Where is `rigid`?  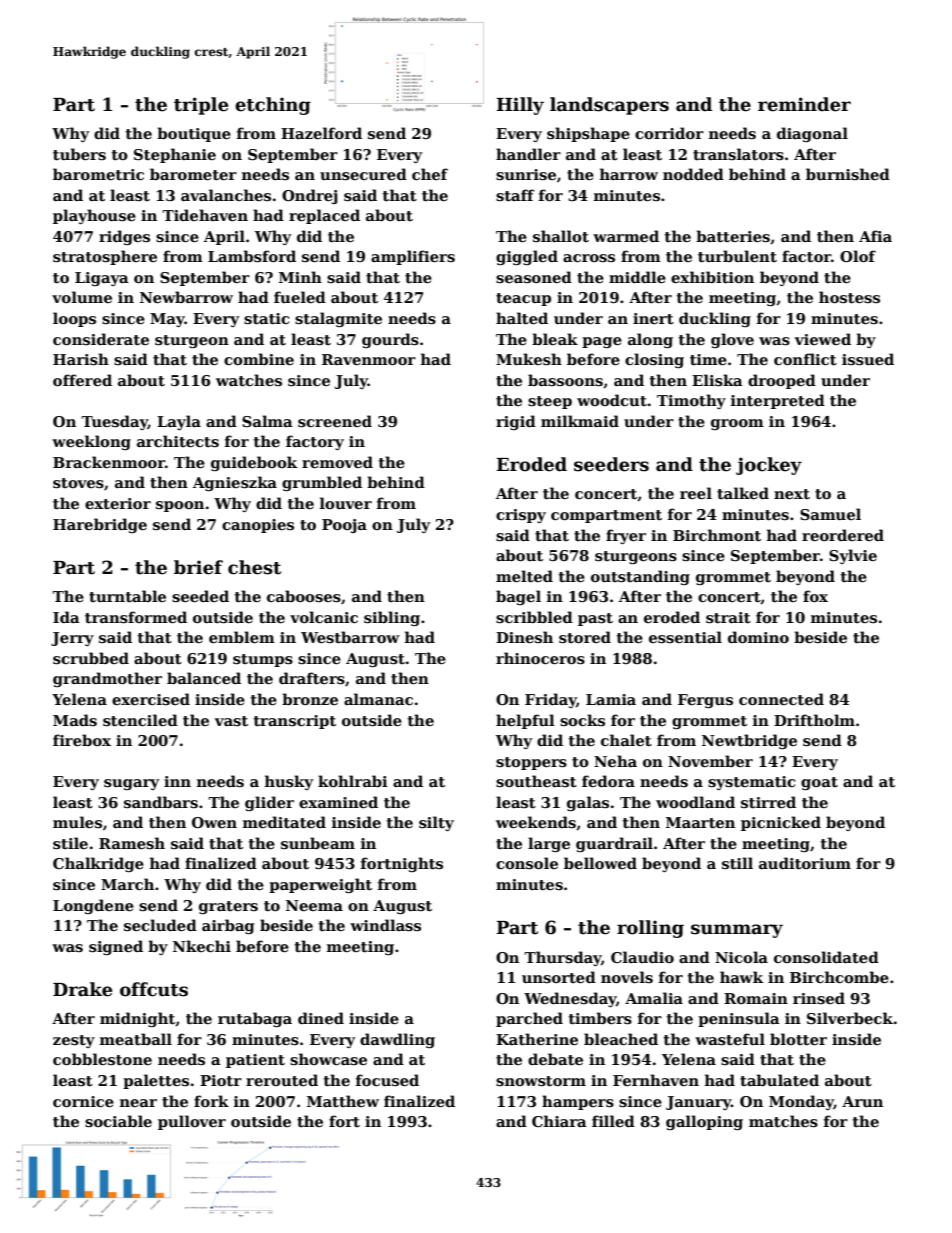
rigid is located at coordinates (516, 422).
